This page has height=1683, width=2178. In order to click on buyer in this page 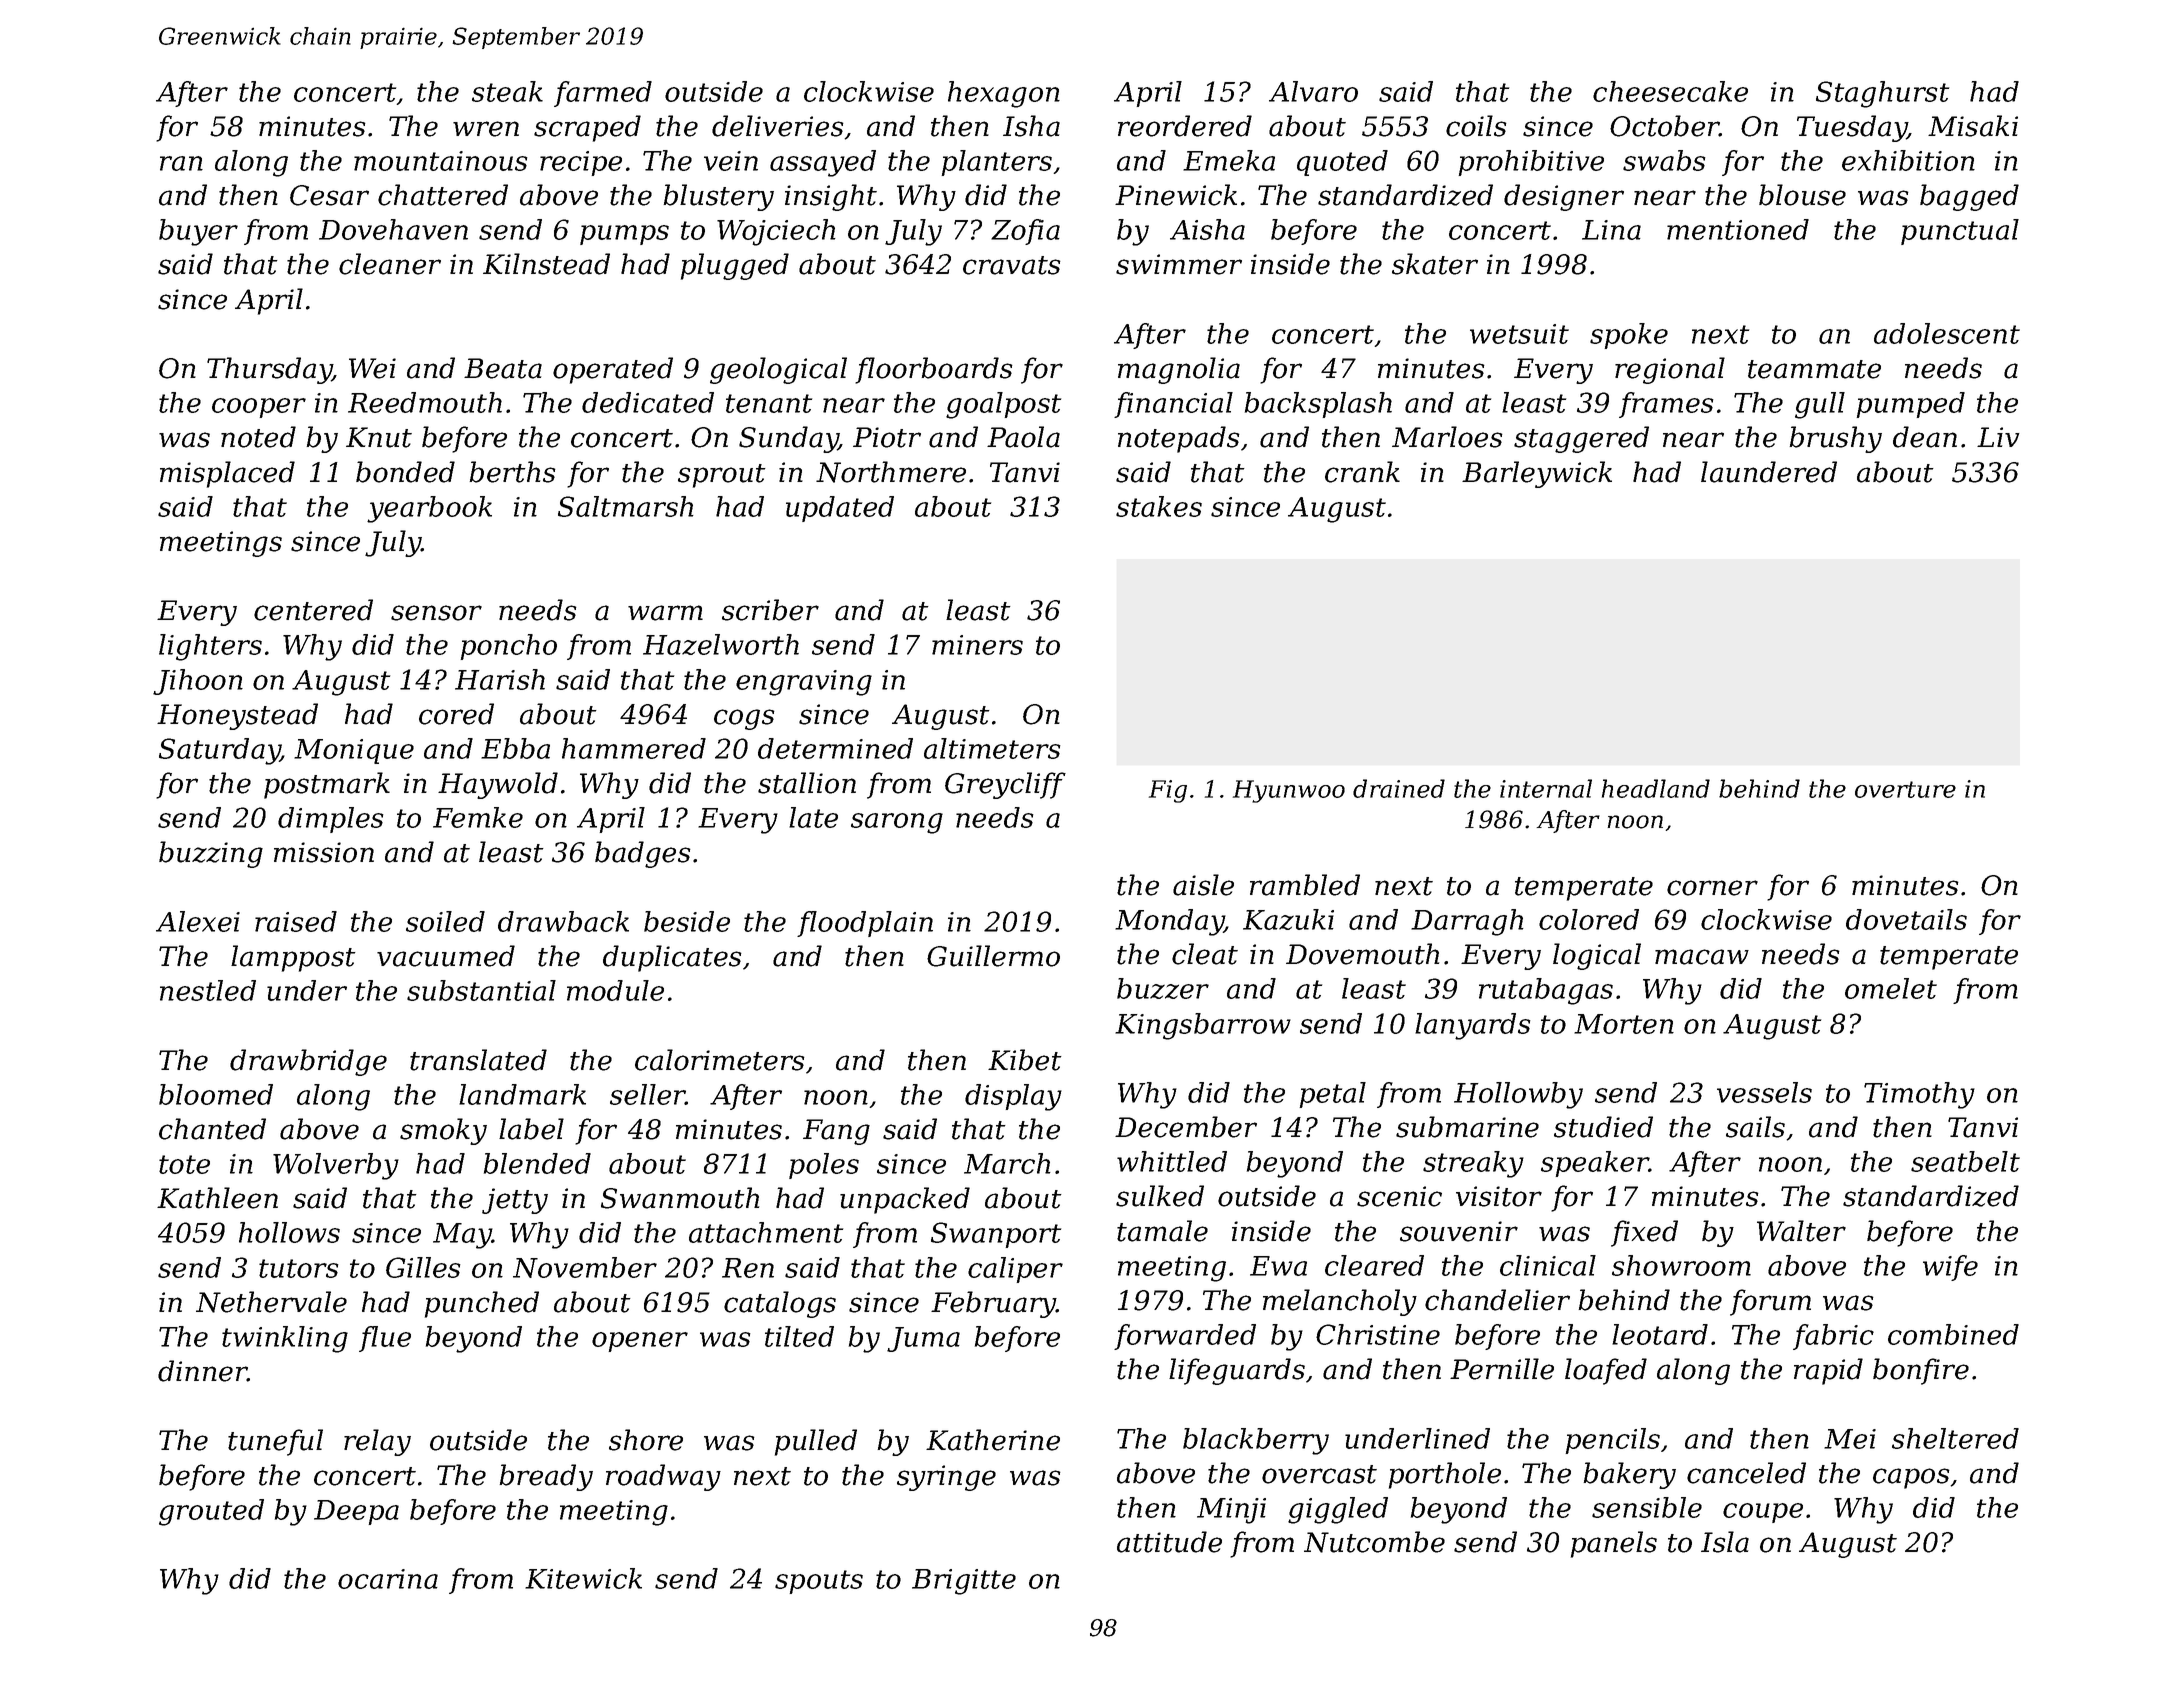, I will do `click(198, 232)`.
